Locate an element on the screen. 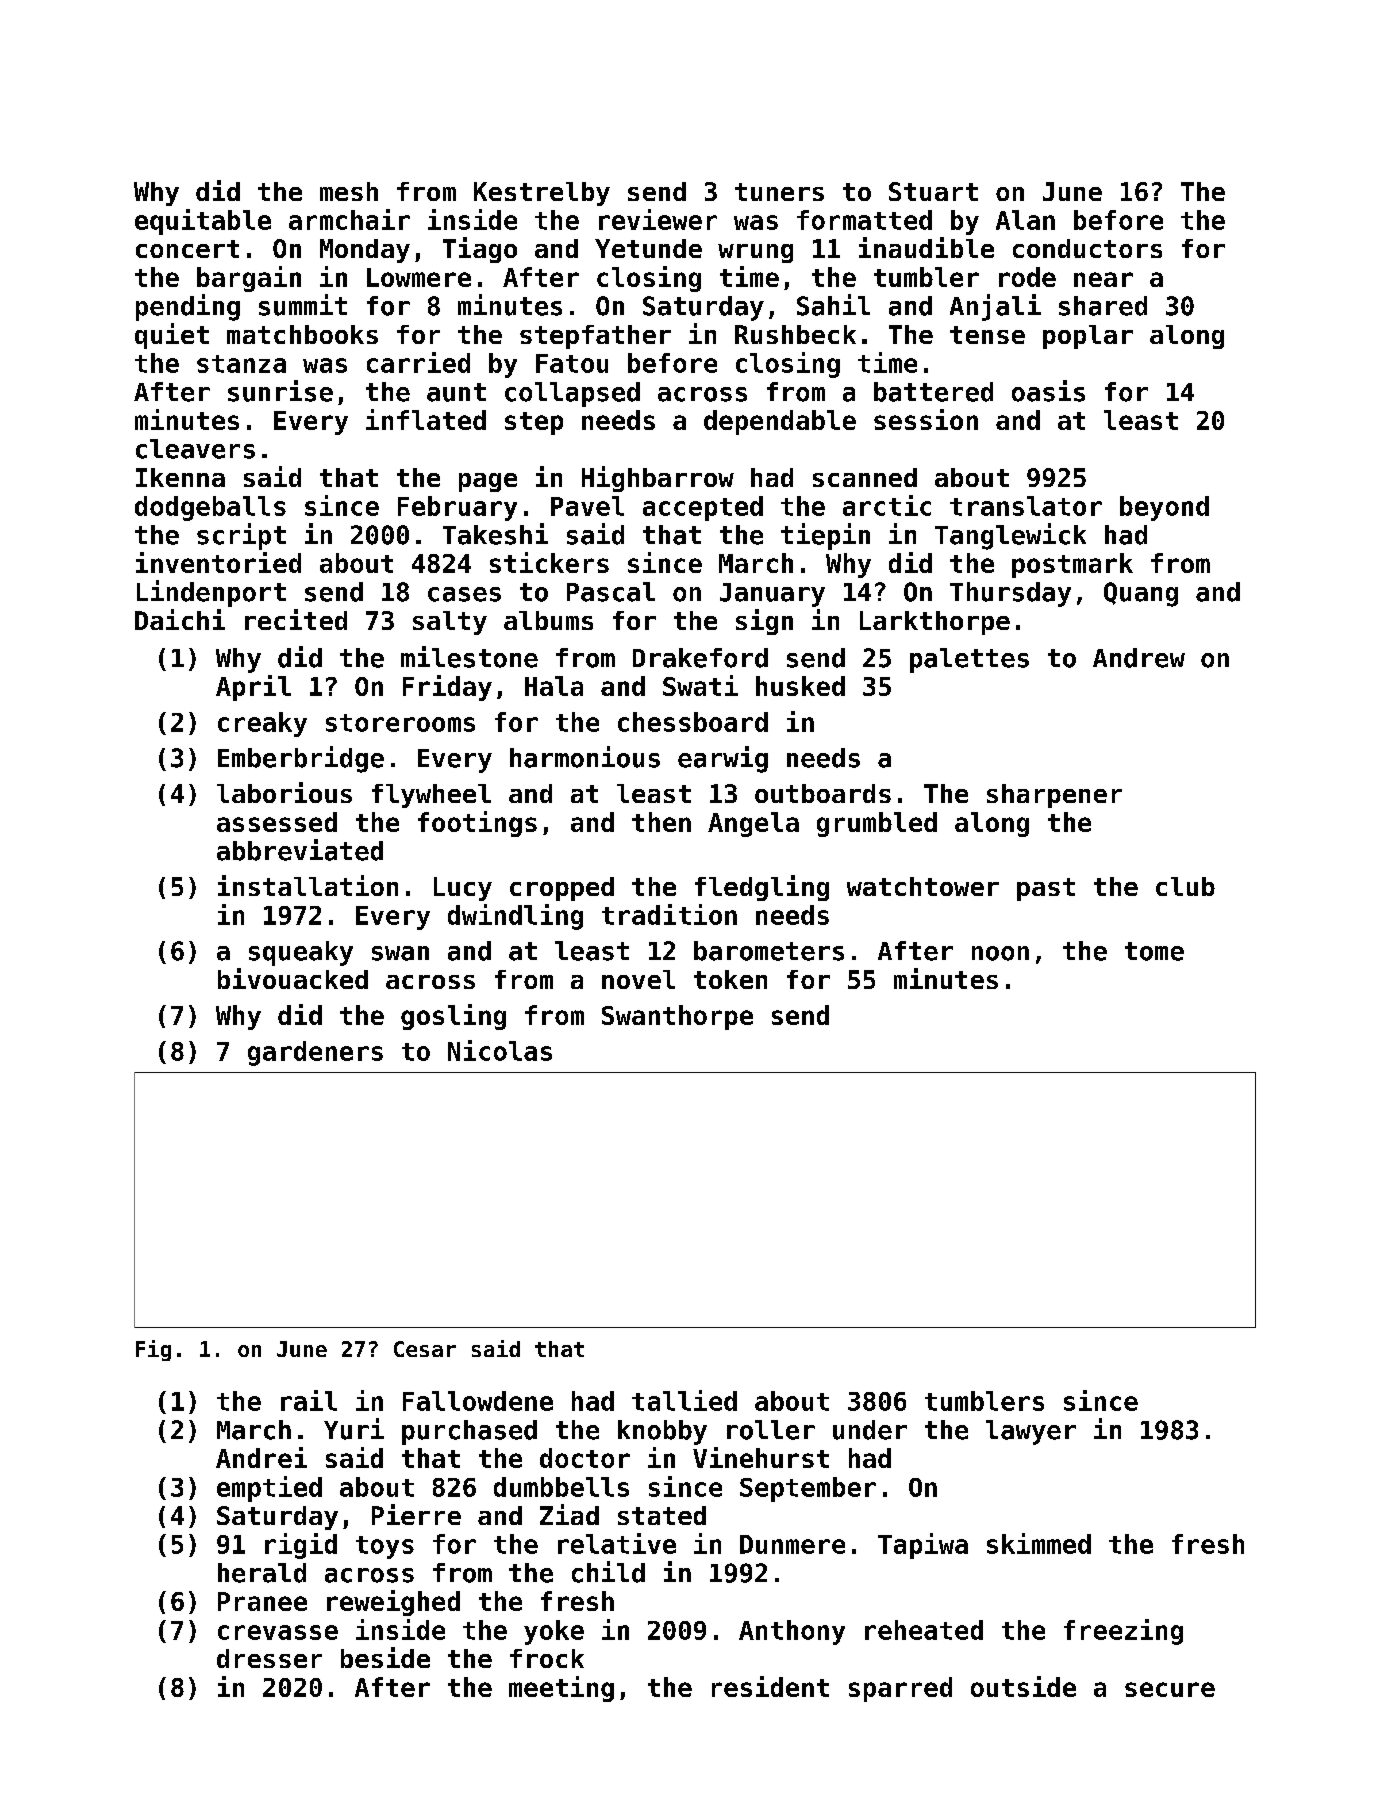 Image resolution: width=1390 pixels, height=1798 pixels. cleavers is located at coordinates (195, 449).
